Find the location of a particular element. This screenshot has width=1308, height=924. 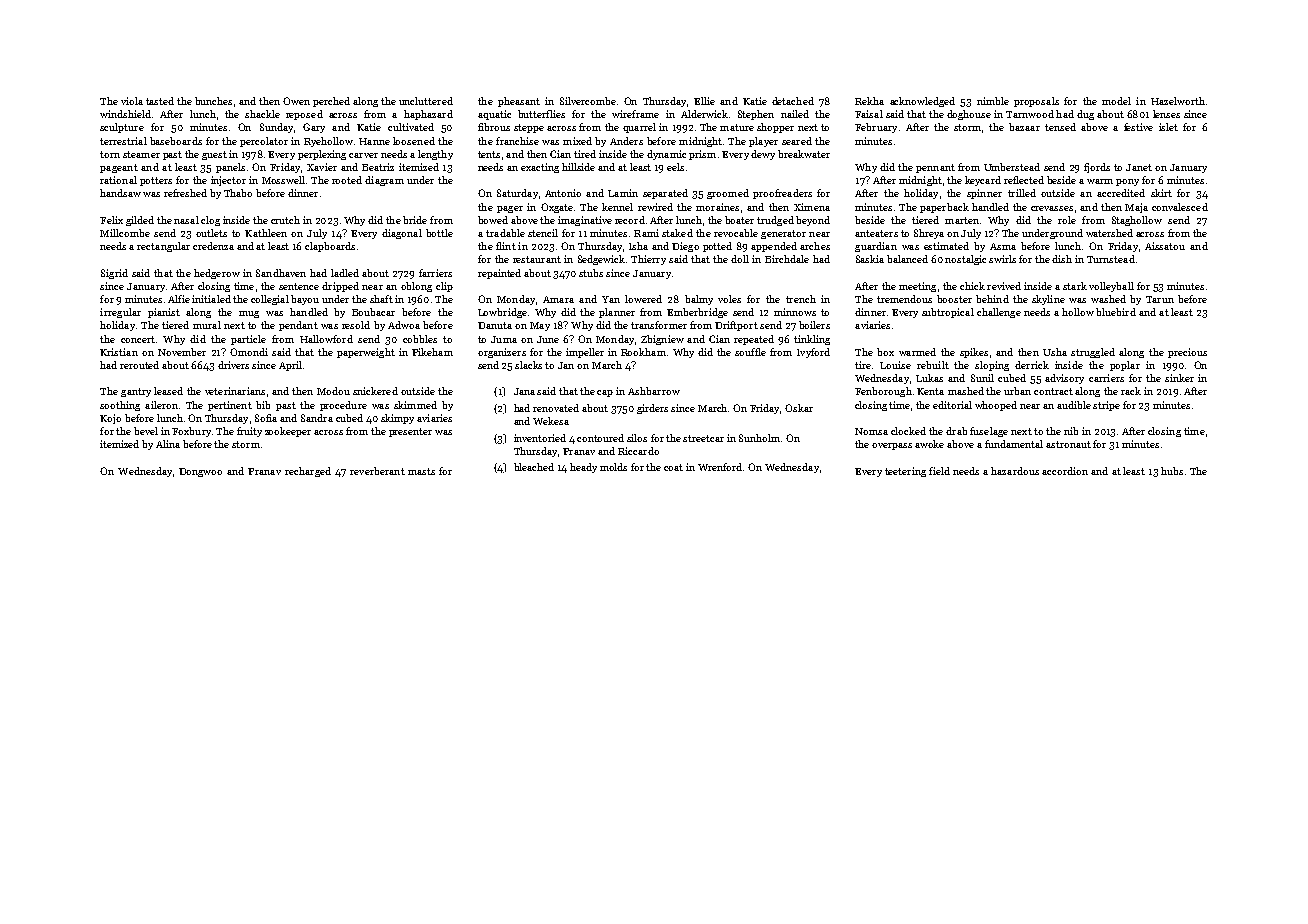

imaginative is located at coordinates (585, 221).
